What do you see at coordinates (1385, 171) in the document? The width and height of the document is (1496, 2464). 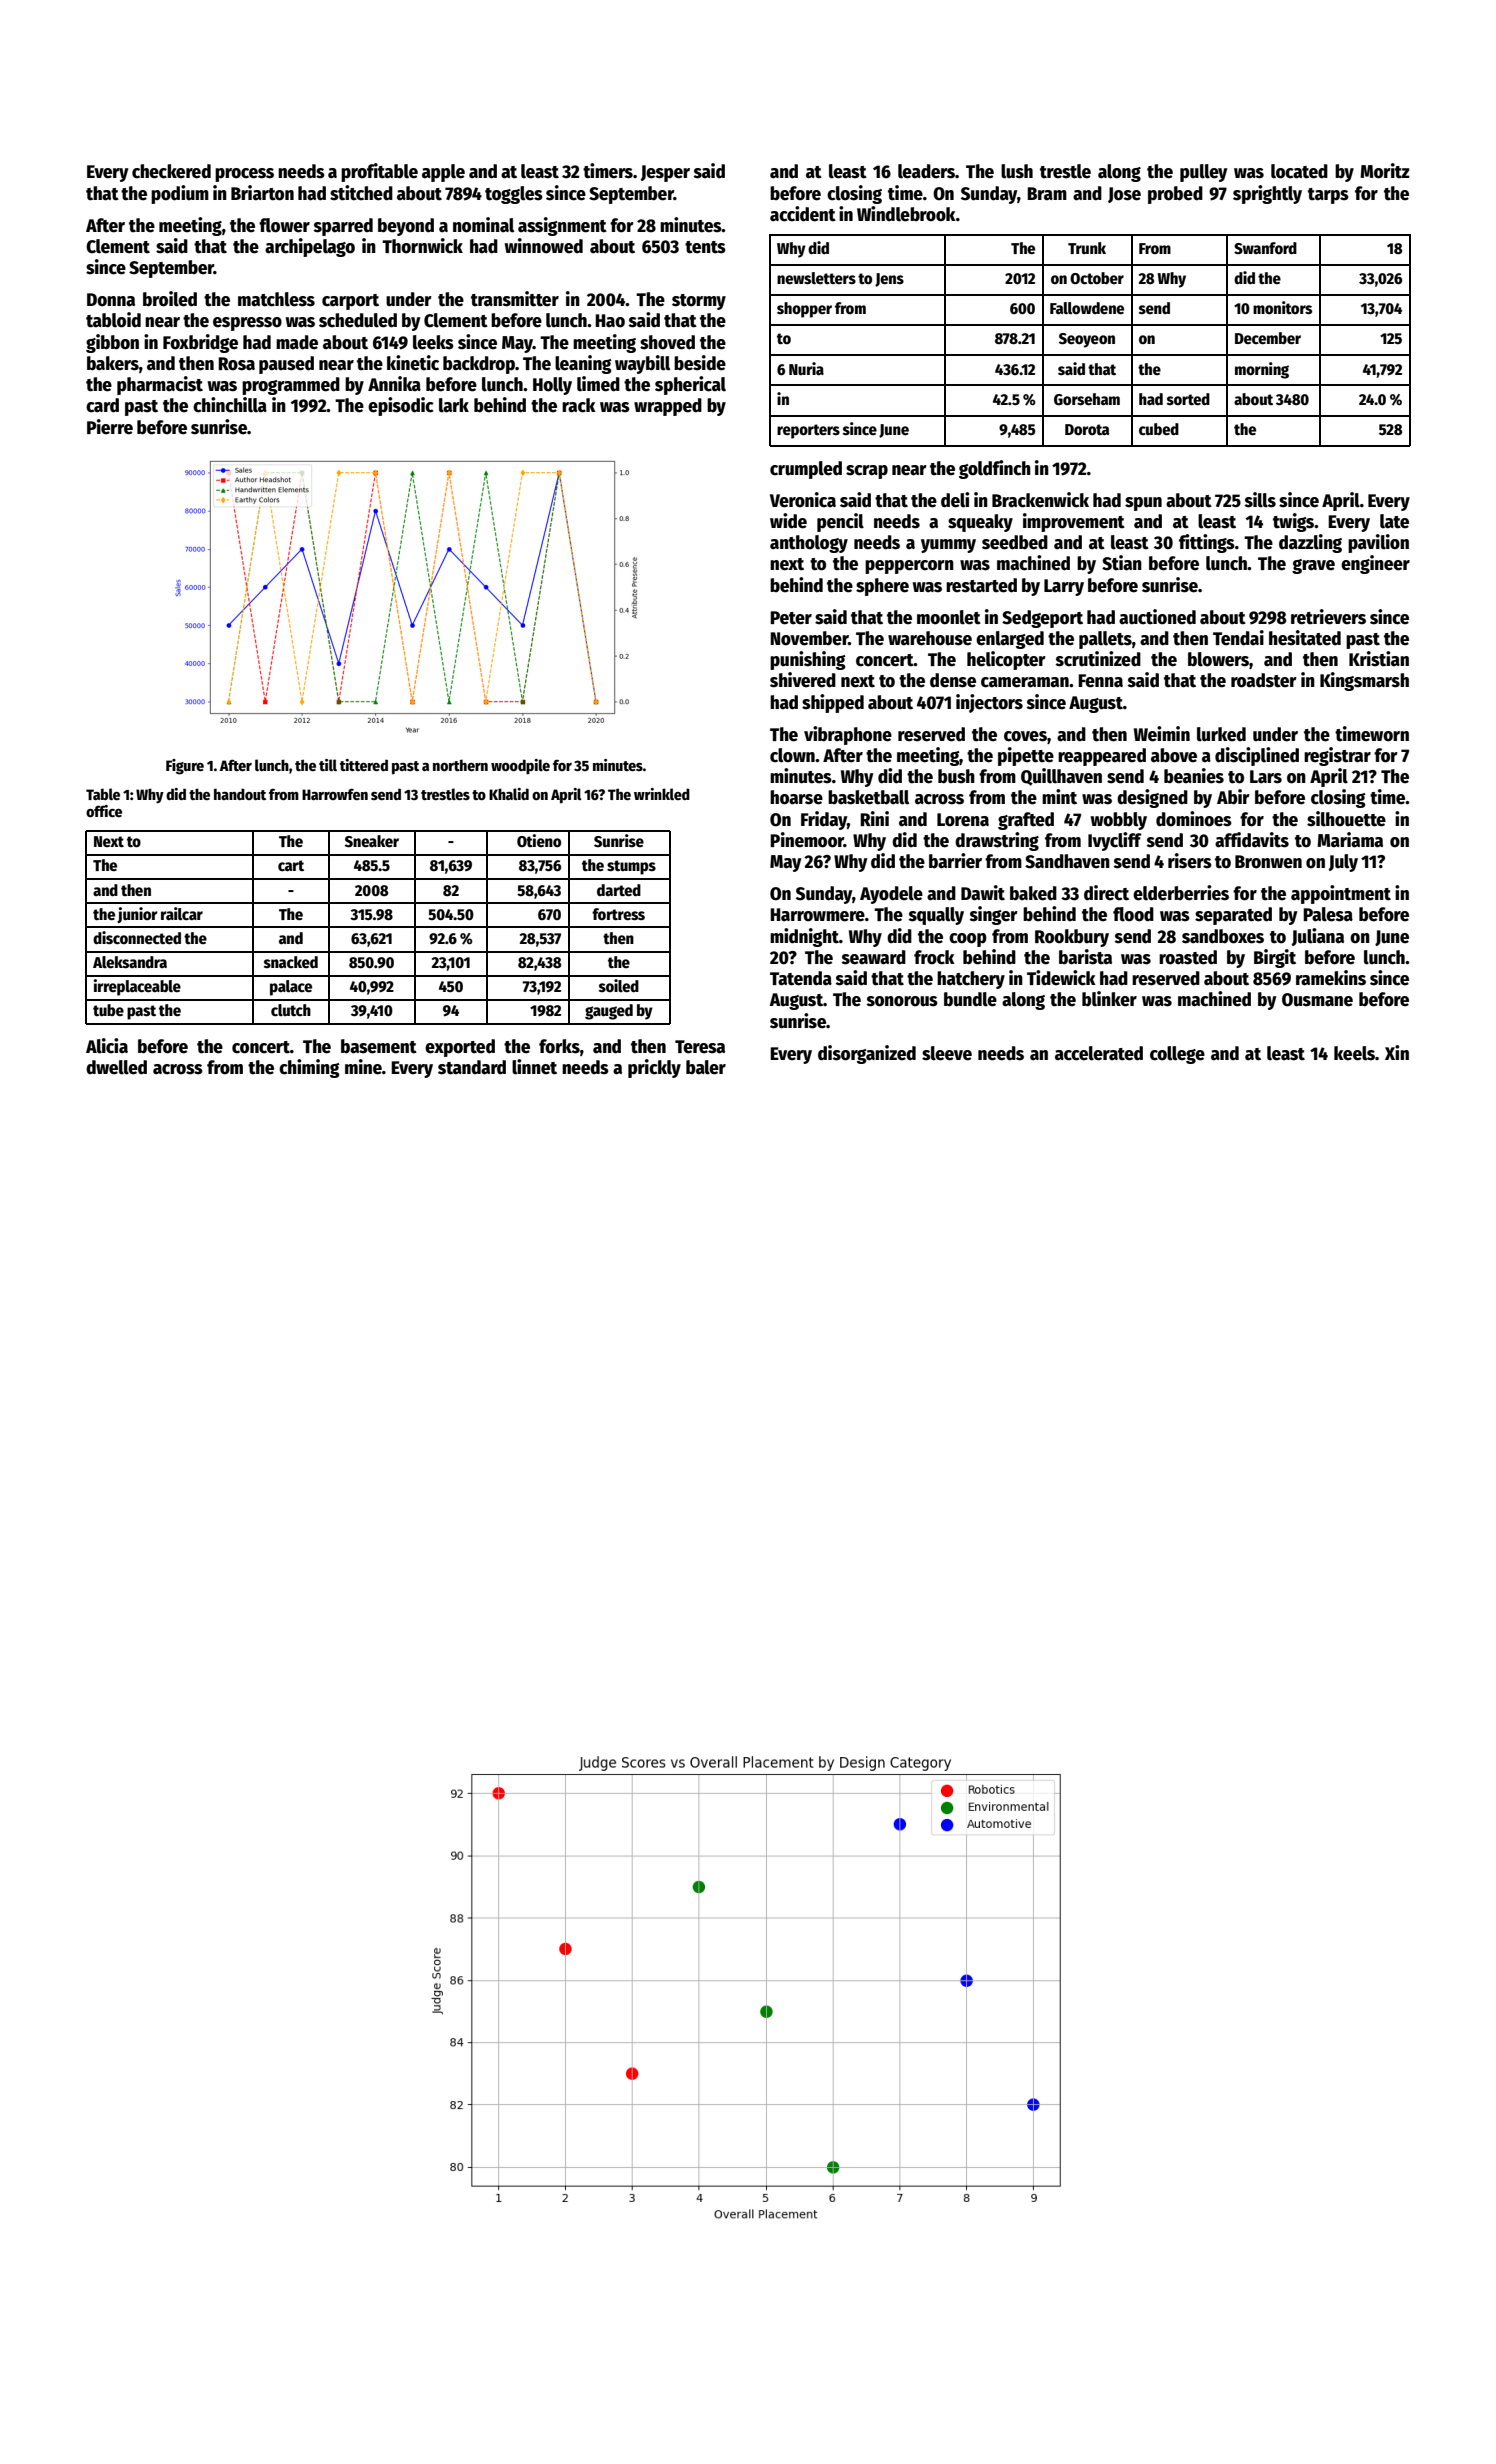 I see `Moritz` at bounding box center [1385, 171].
